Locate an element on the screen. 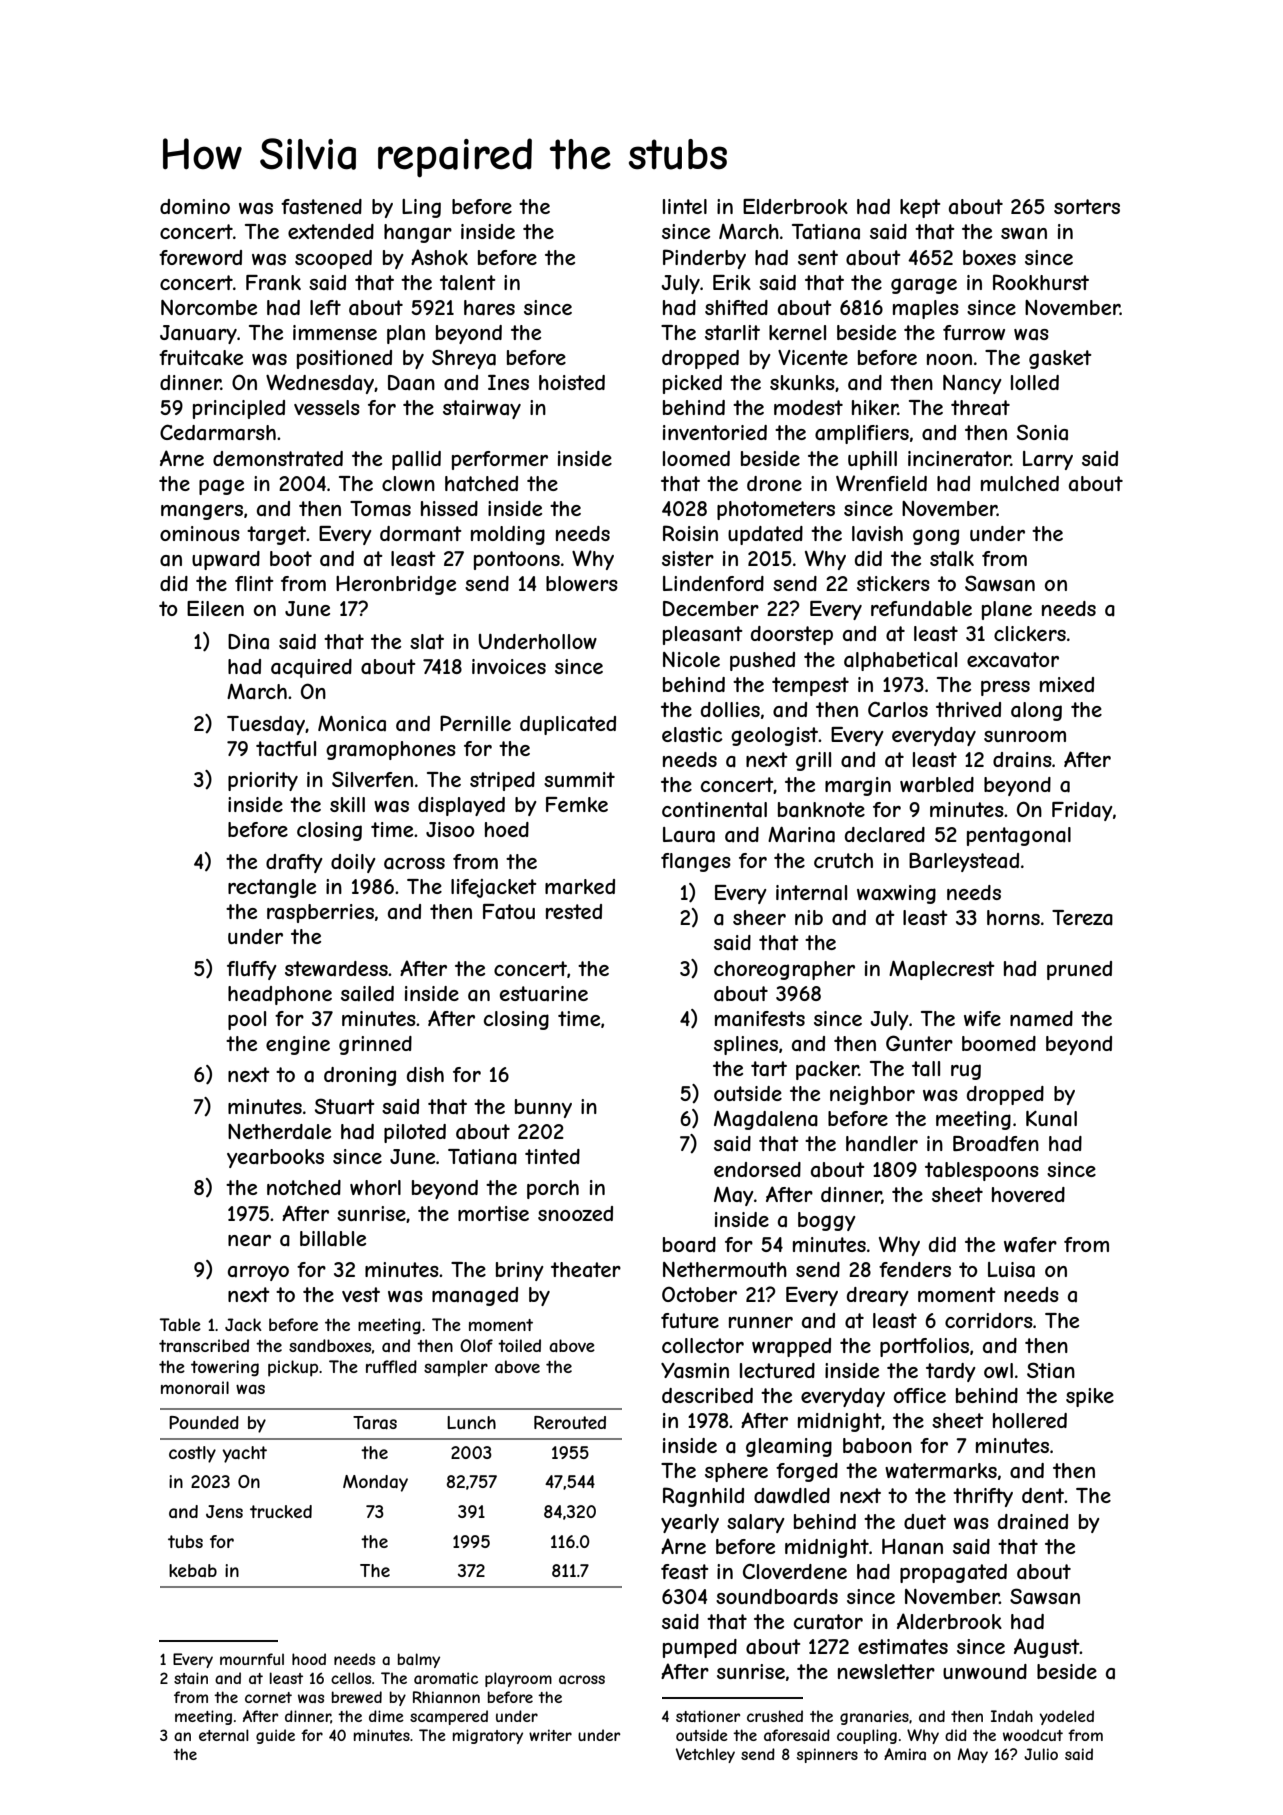 This screenshot has height=1815, width=1283. sorters is located at coordinates (1087, 206).
